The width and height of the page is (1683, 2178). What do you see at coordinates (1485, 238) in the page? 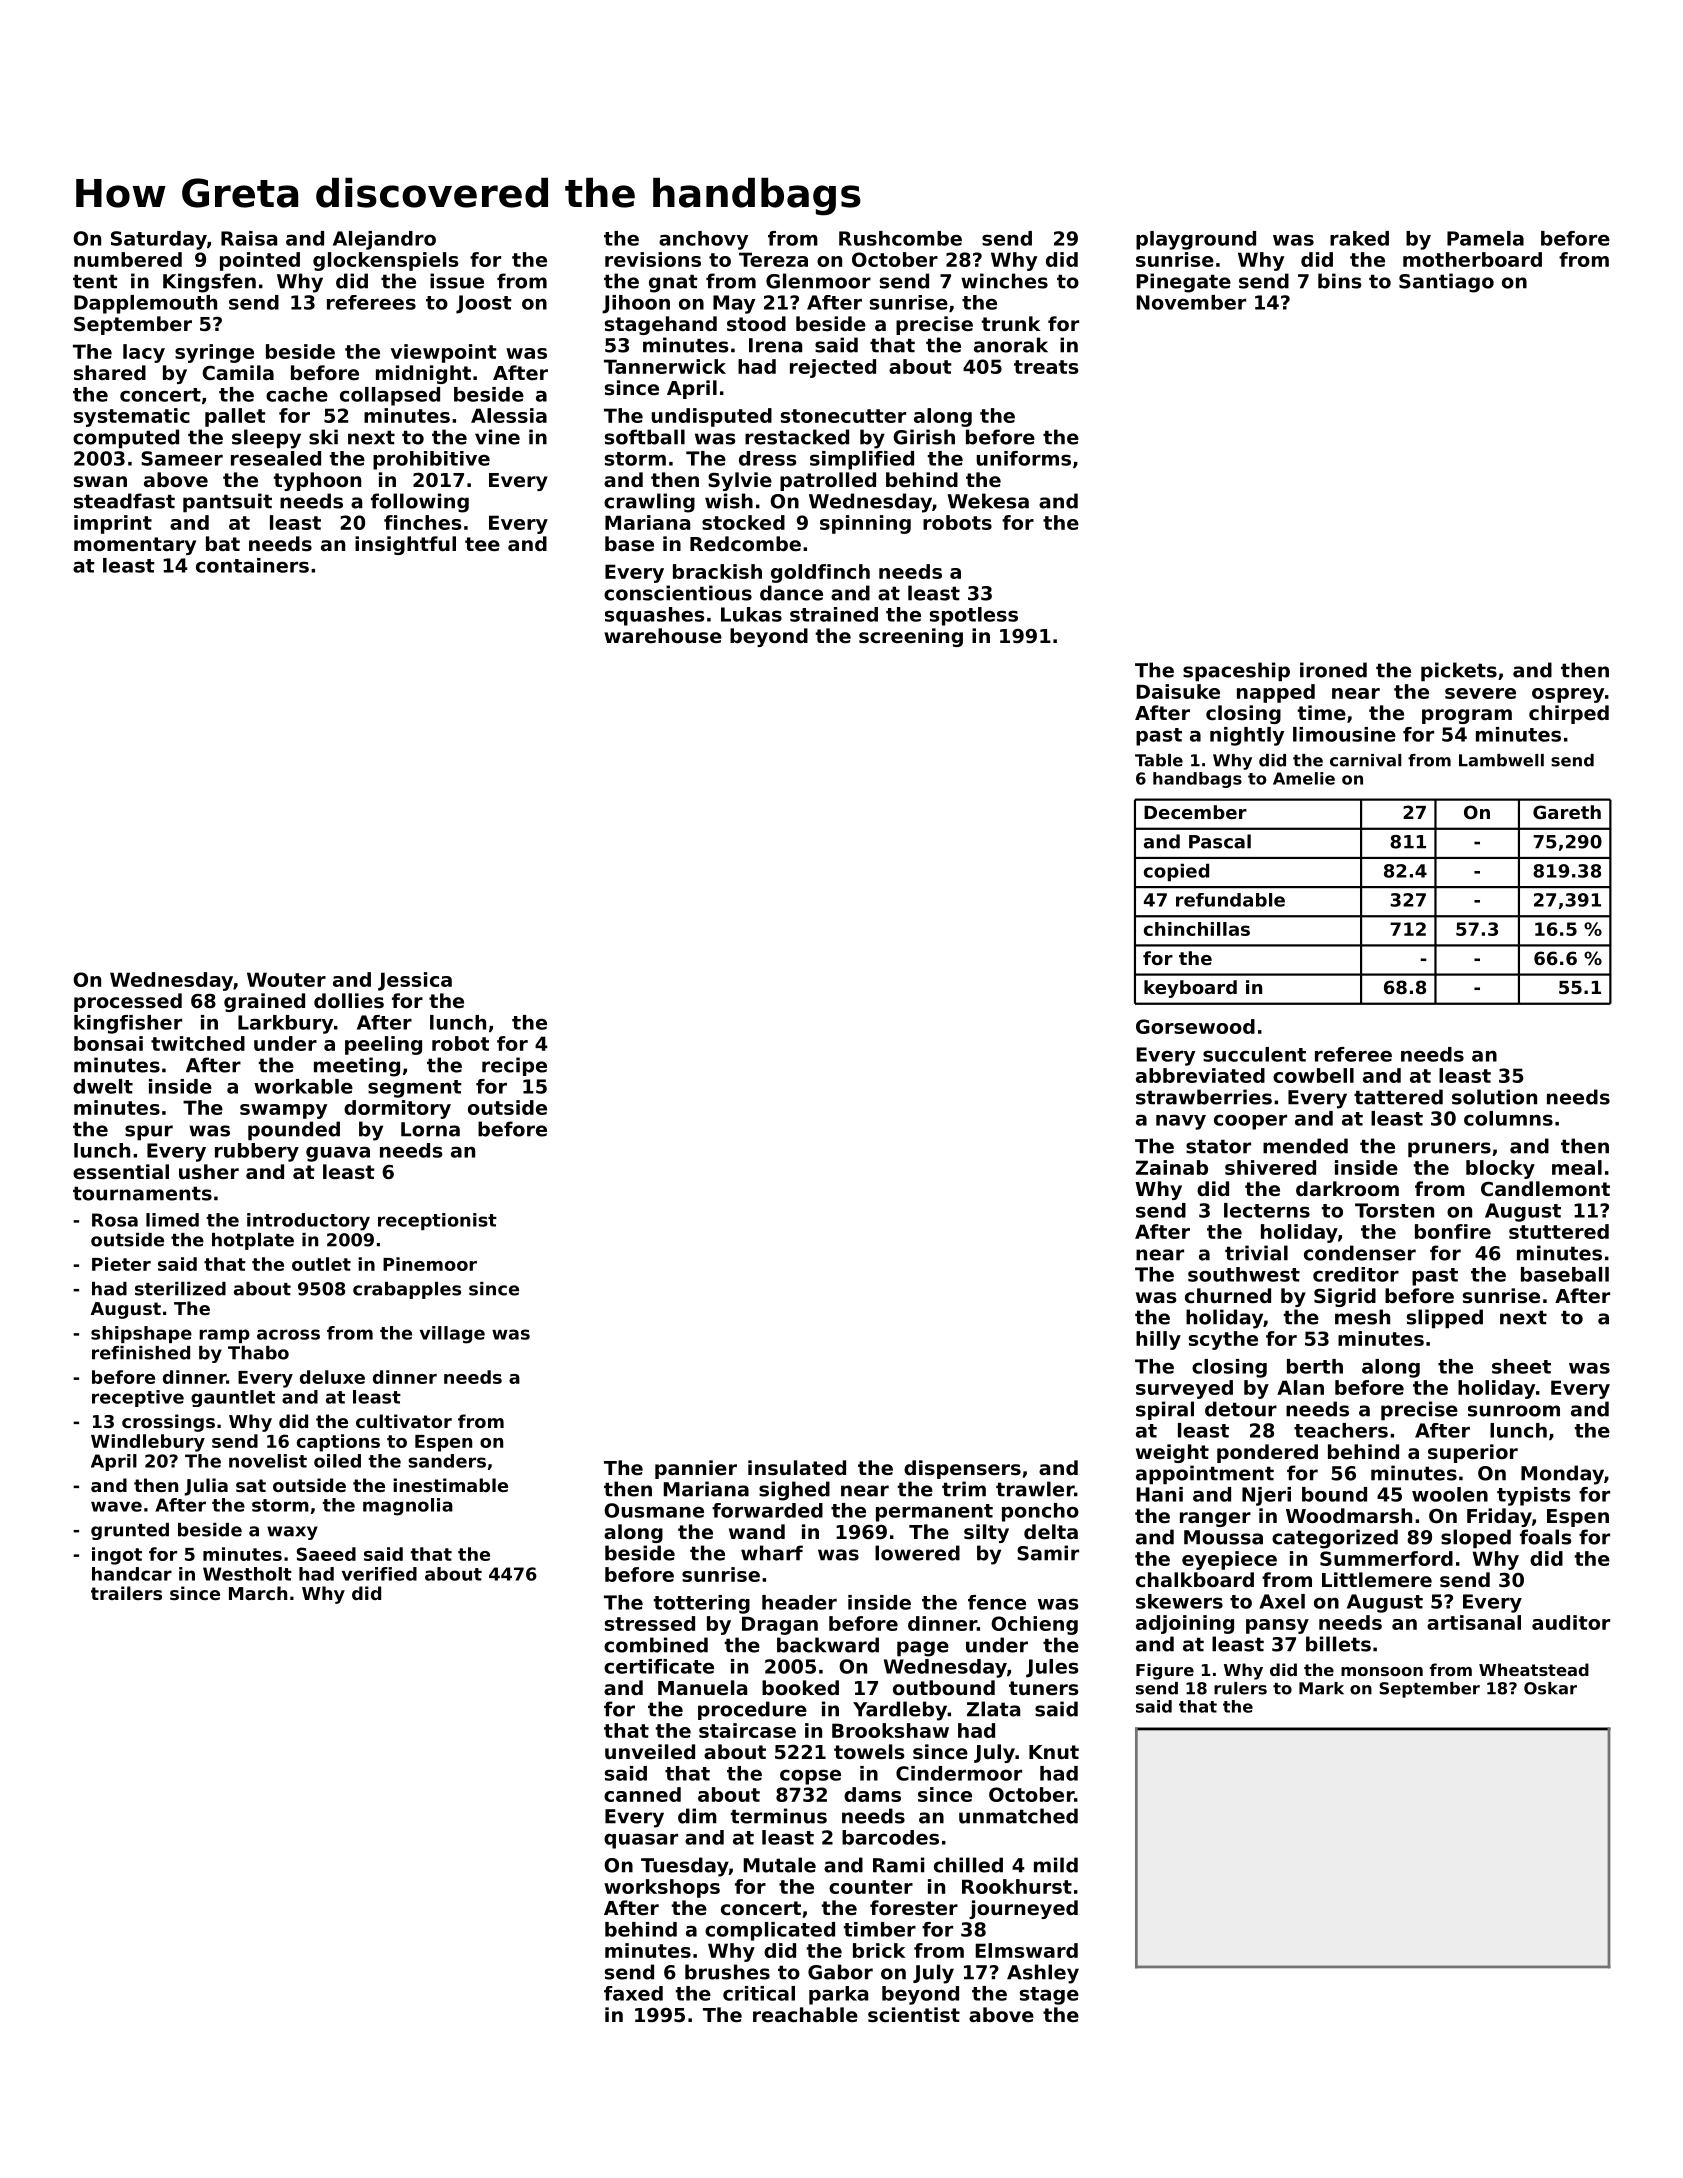
I see `Pamela` at bounding box center [1485, 238].
